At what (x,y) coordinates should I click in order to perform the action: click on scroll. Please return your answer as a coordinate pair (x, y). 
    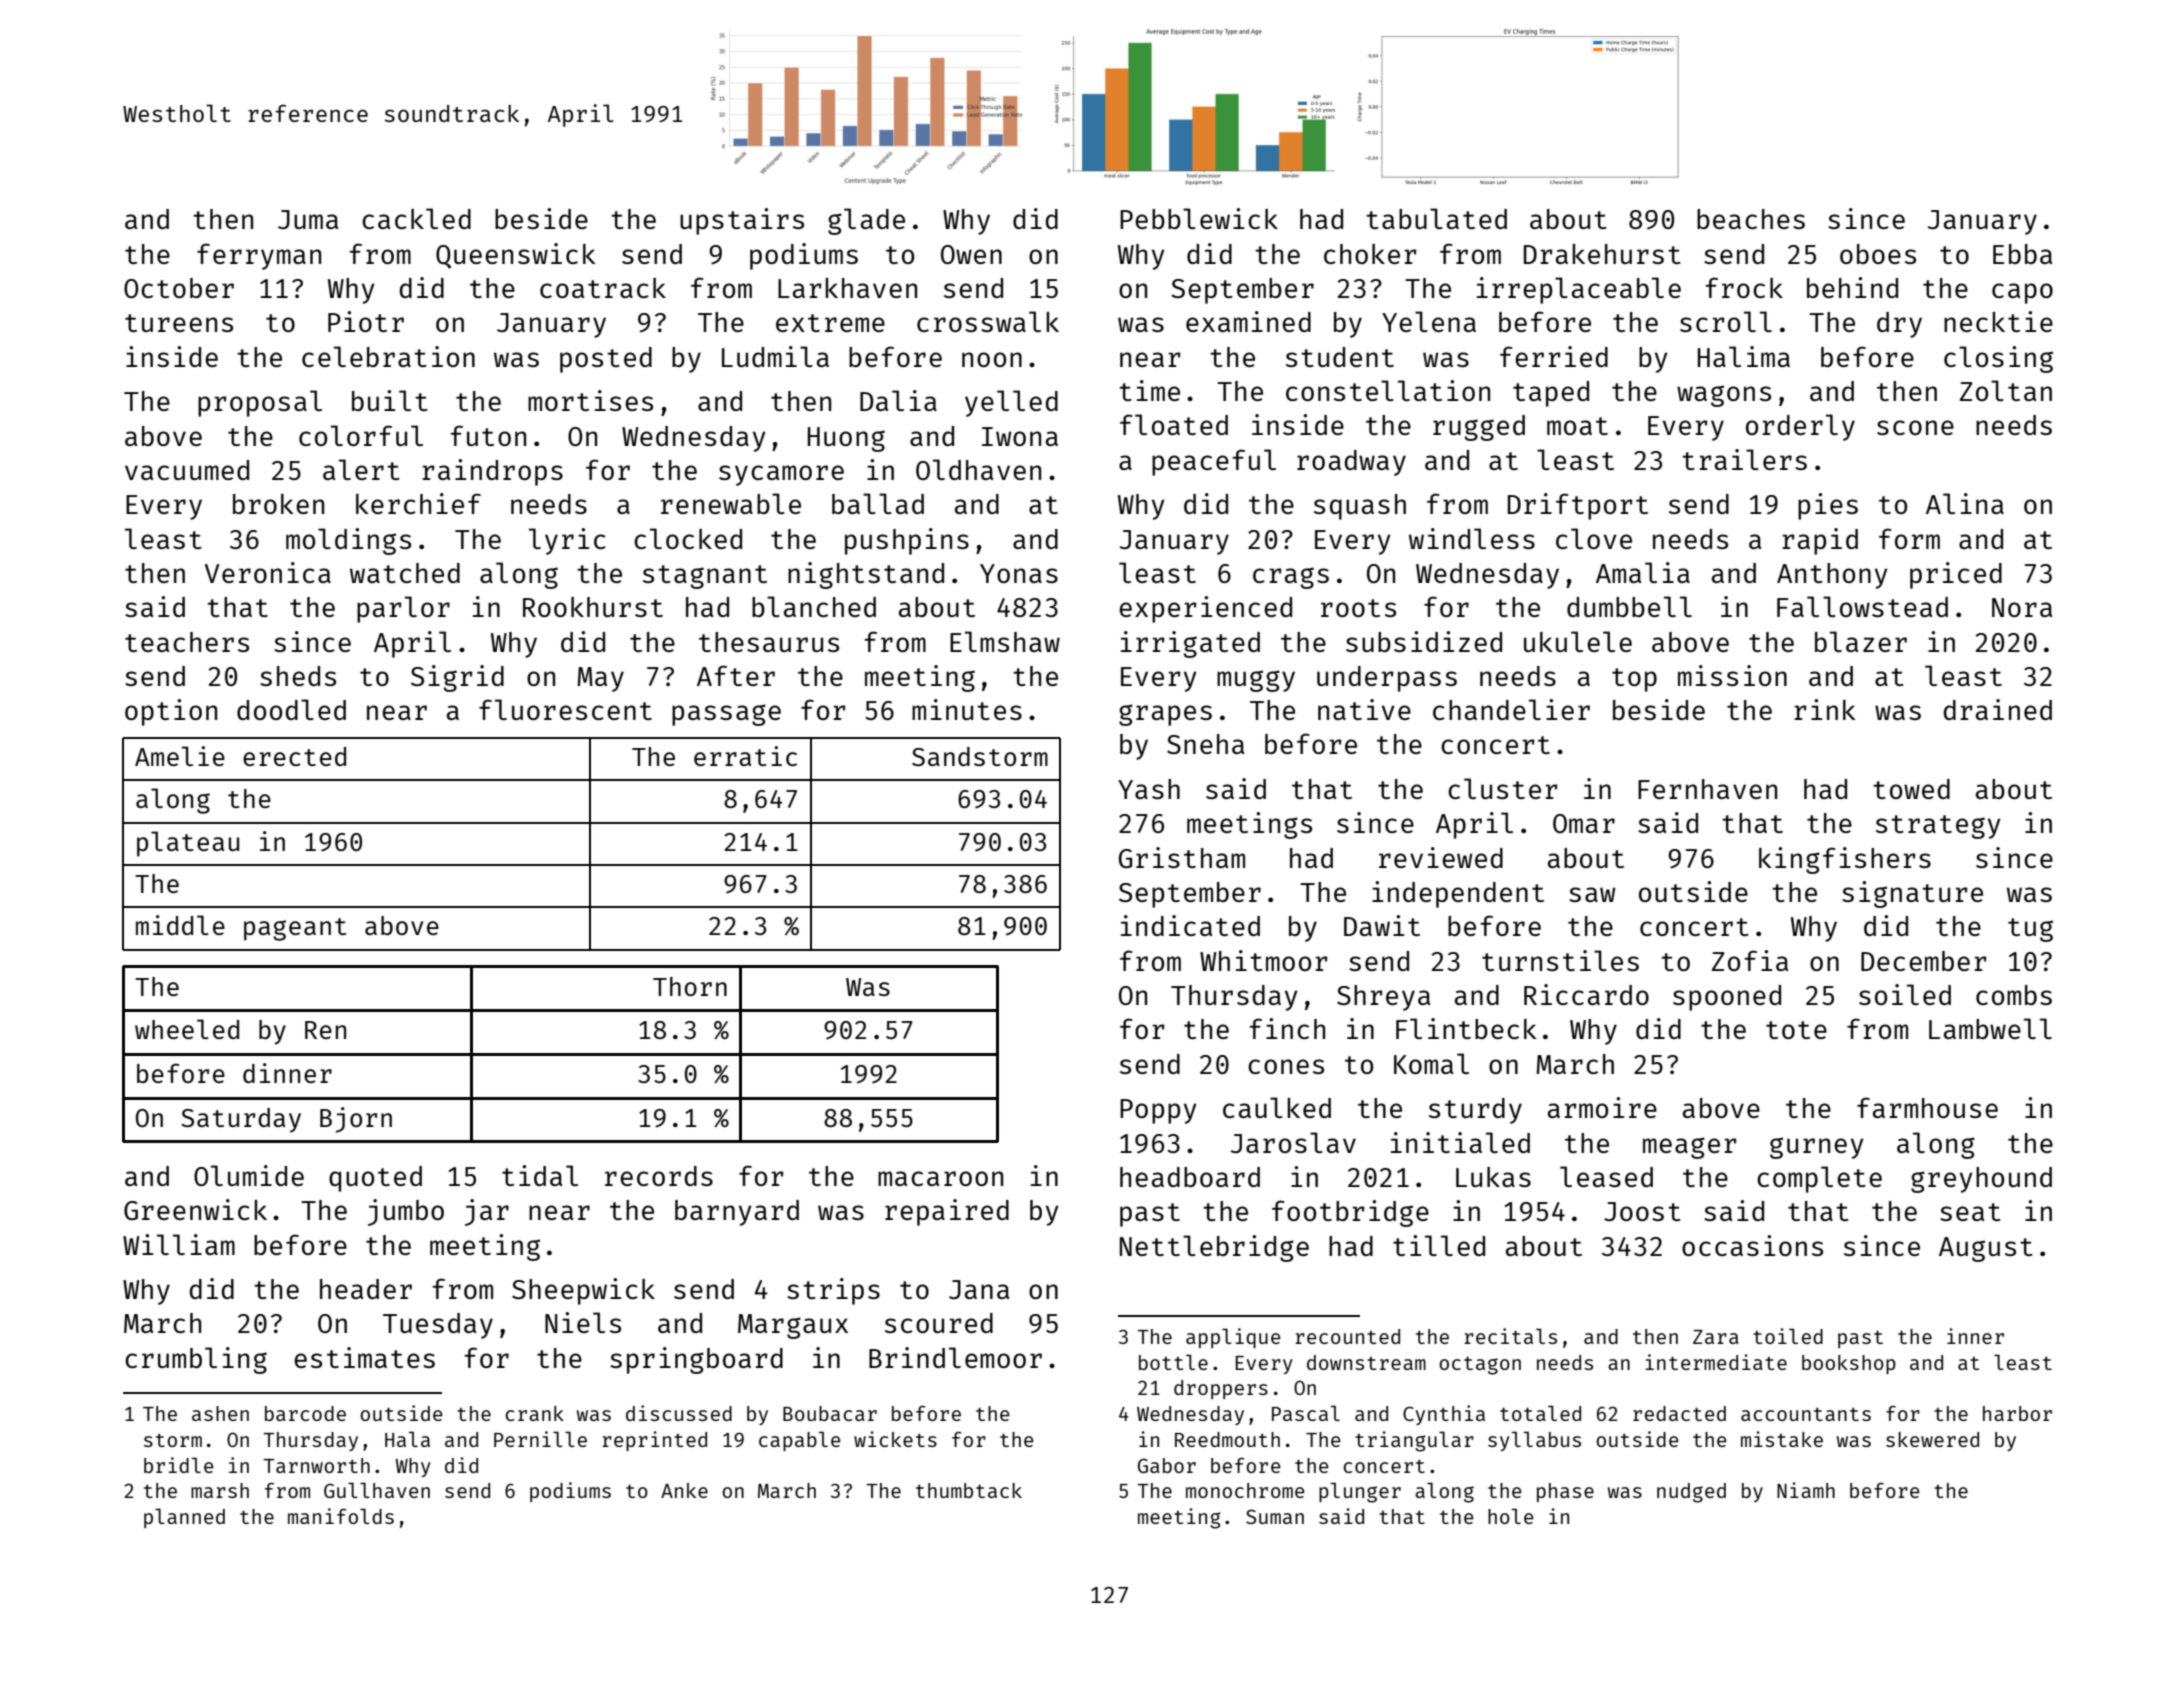
    Looking at the image, I should click on (1726, 321).
